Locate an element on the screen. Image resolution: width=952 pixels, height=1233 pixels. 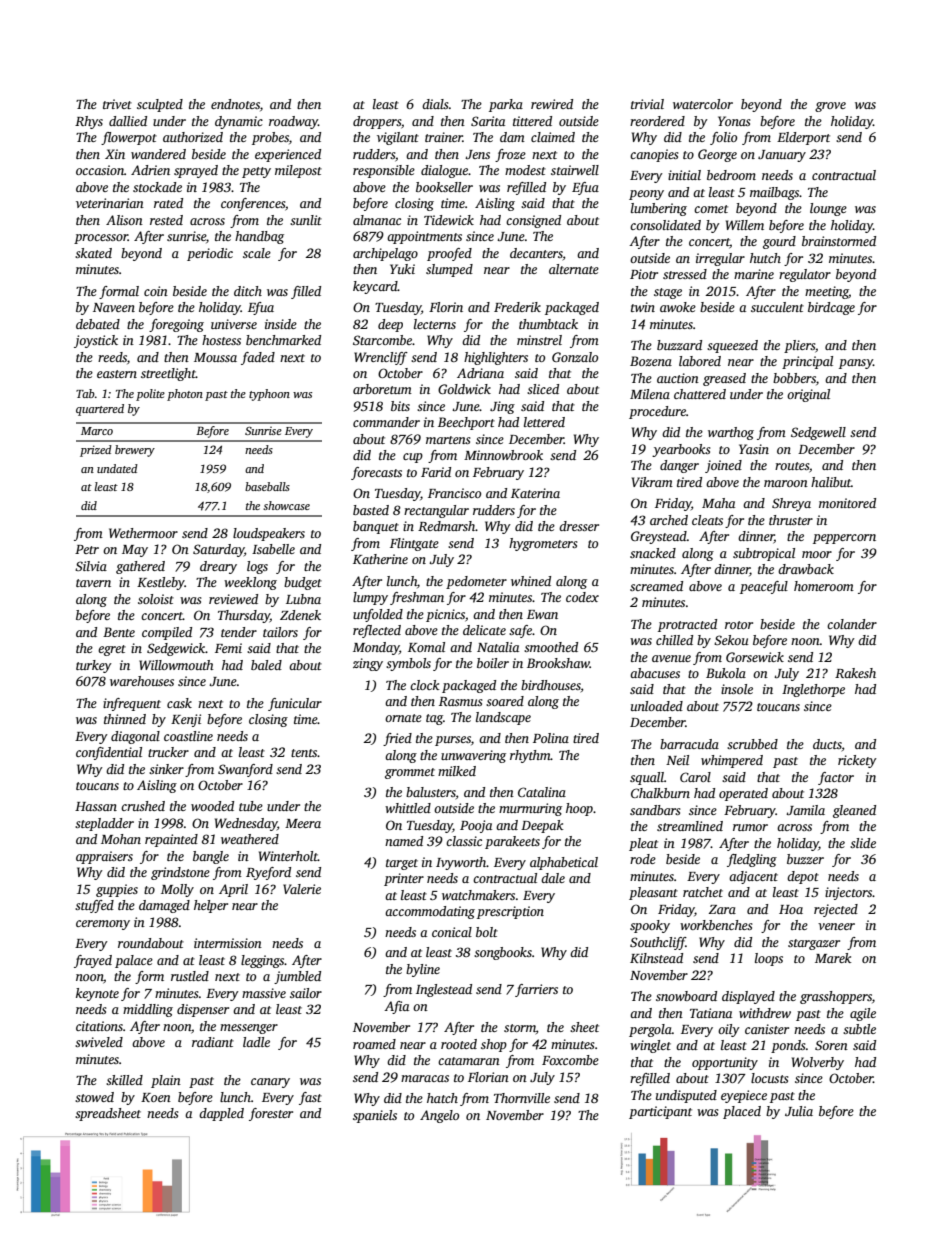
sculpted is located at coordinates (160, 105).
